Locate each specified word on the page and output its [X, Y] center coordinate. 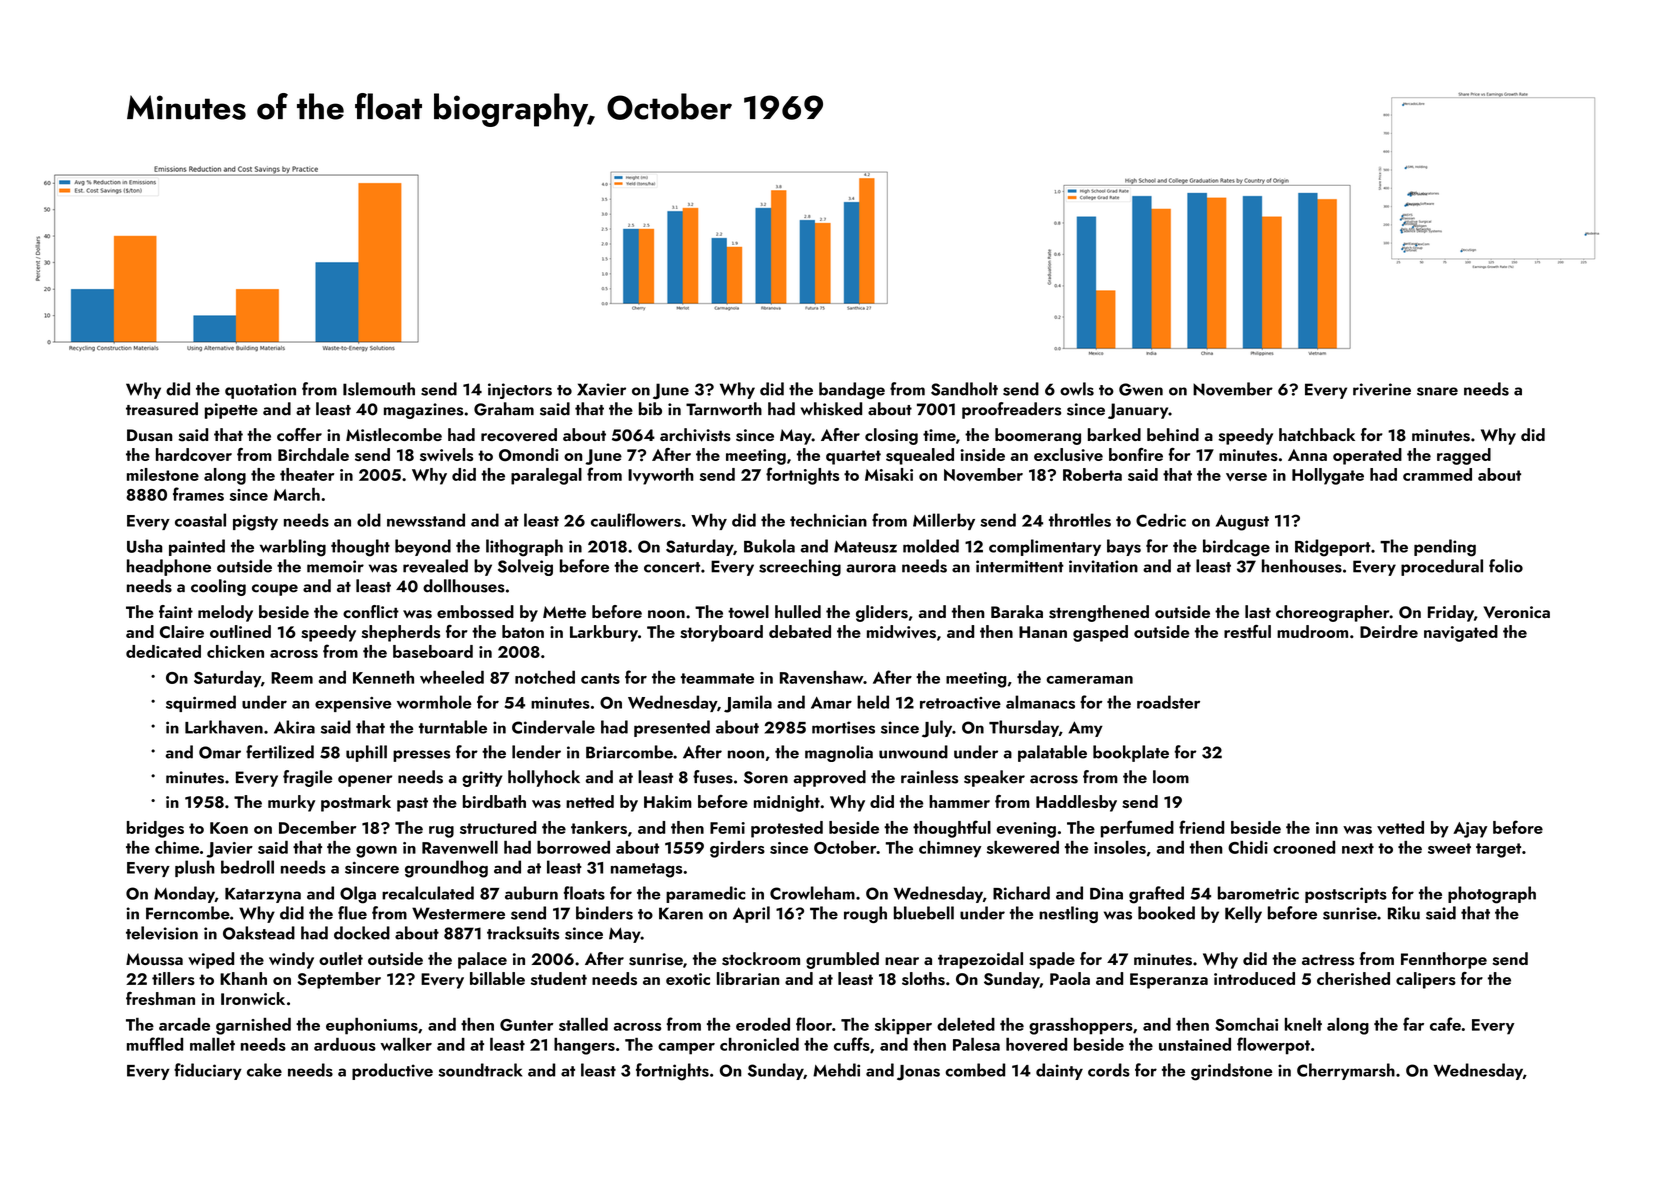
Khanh [243, 978]
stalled [583, 1024]
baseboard [433, 651]
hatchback [1317, 434]
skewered [1023, 847]
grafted [1156, 895]
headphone [169, 567]
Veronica [1516, 612]
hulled [798, 611]
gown [376, 852]
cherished [1353, 978]
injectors [520, 391]
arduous [345, 1044]
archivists [695, 435]
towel [748, 611]
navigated [1461, 633]
